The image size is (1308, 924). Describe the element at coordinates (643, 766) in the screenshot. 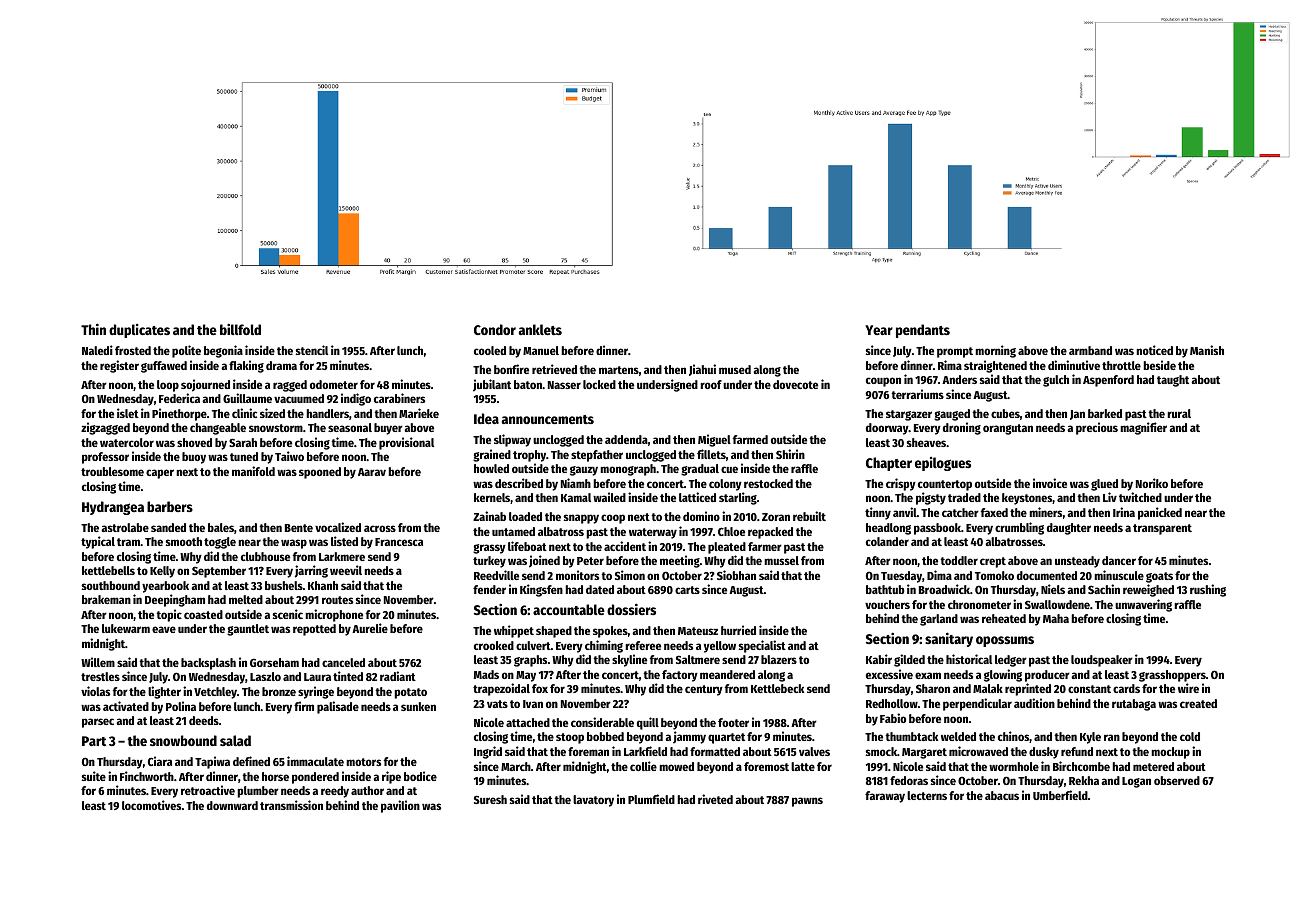

I see `collie` at that location.
